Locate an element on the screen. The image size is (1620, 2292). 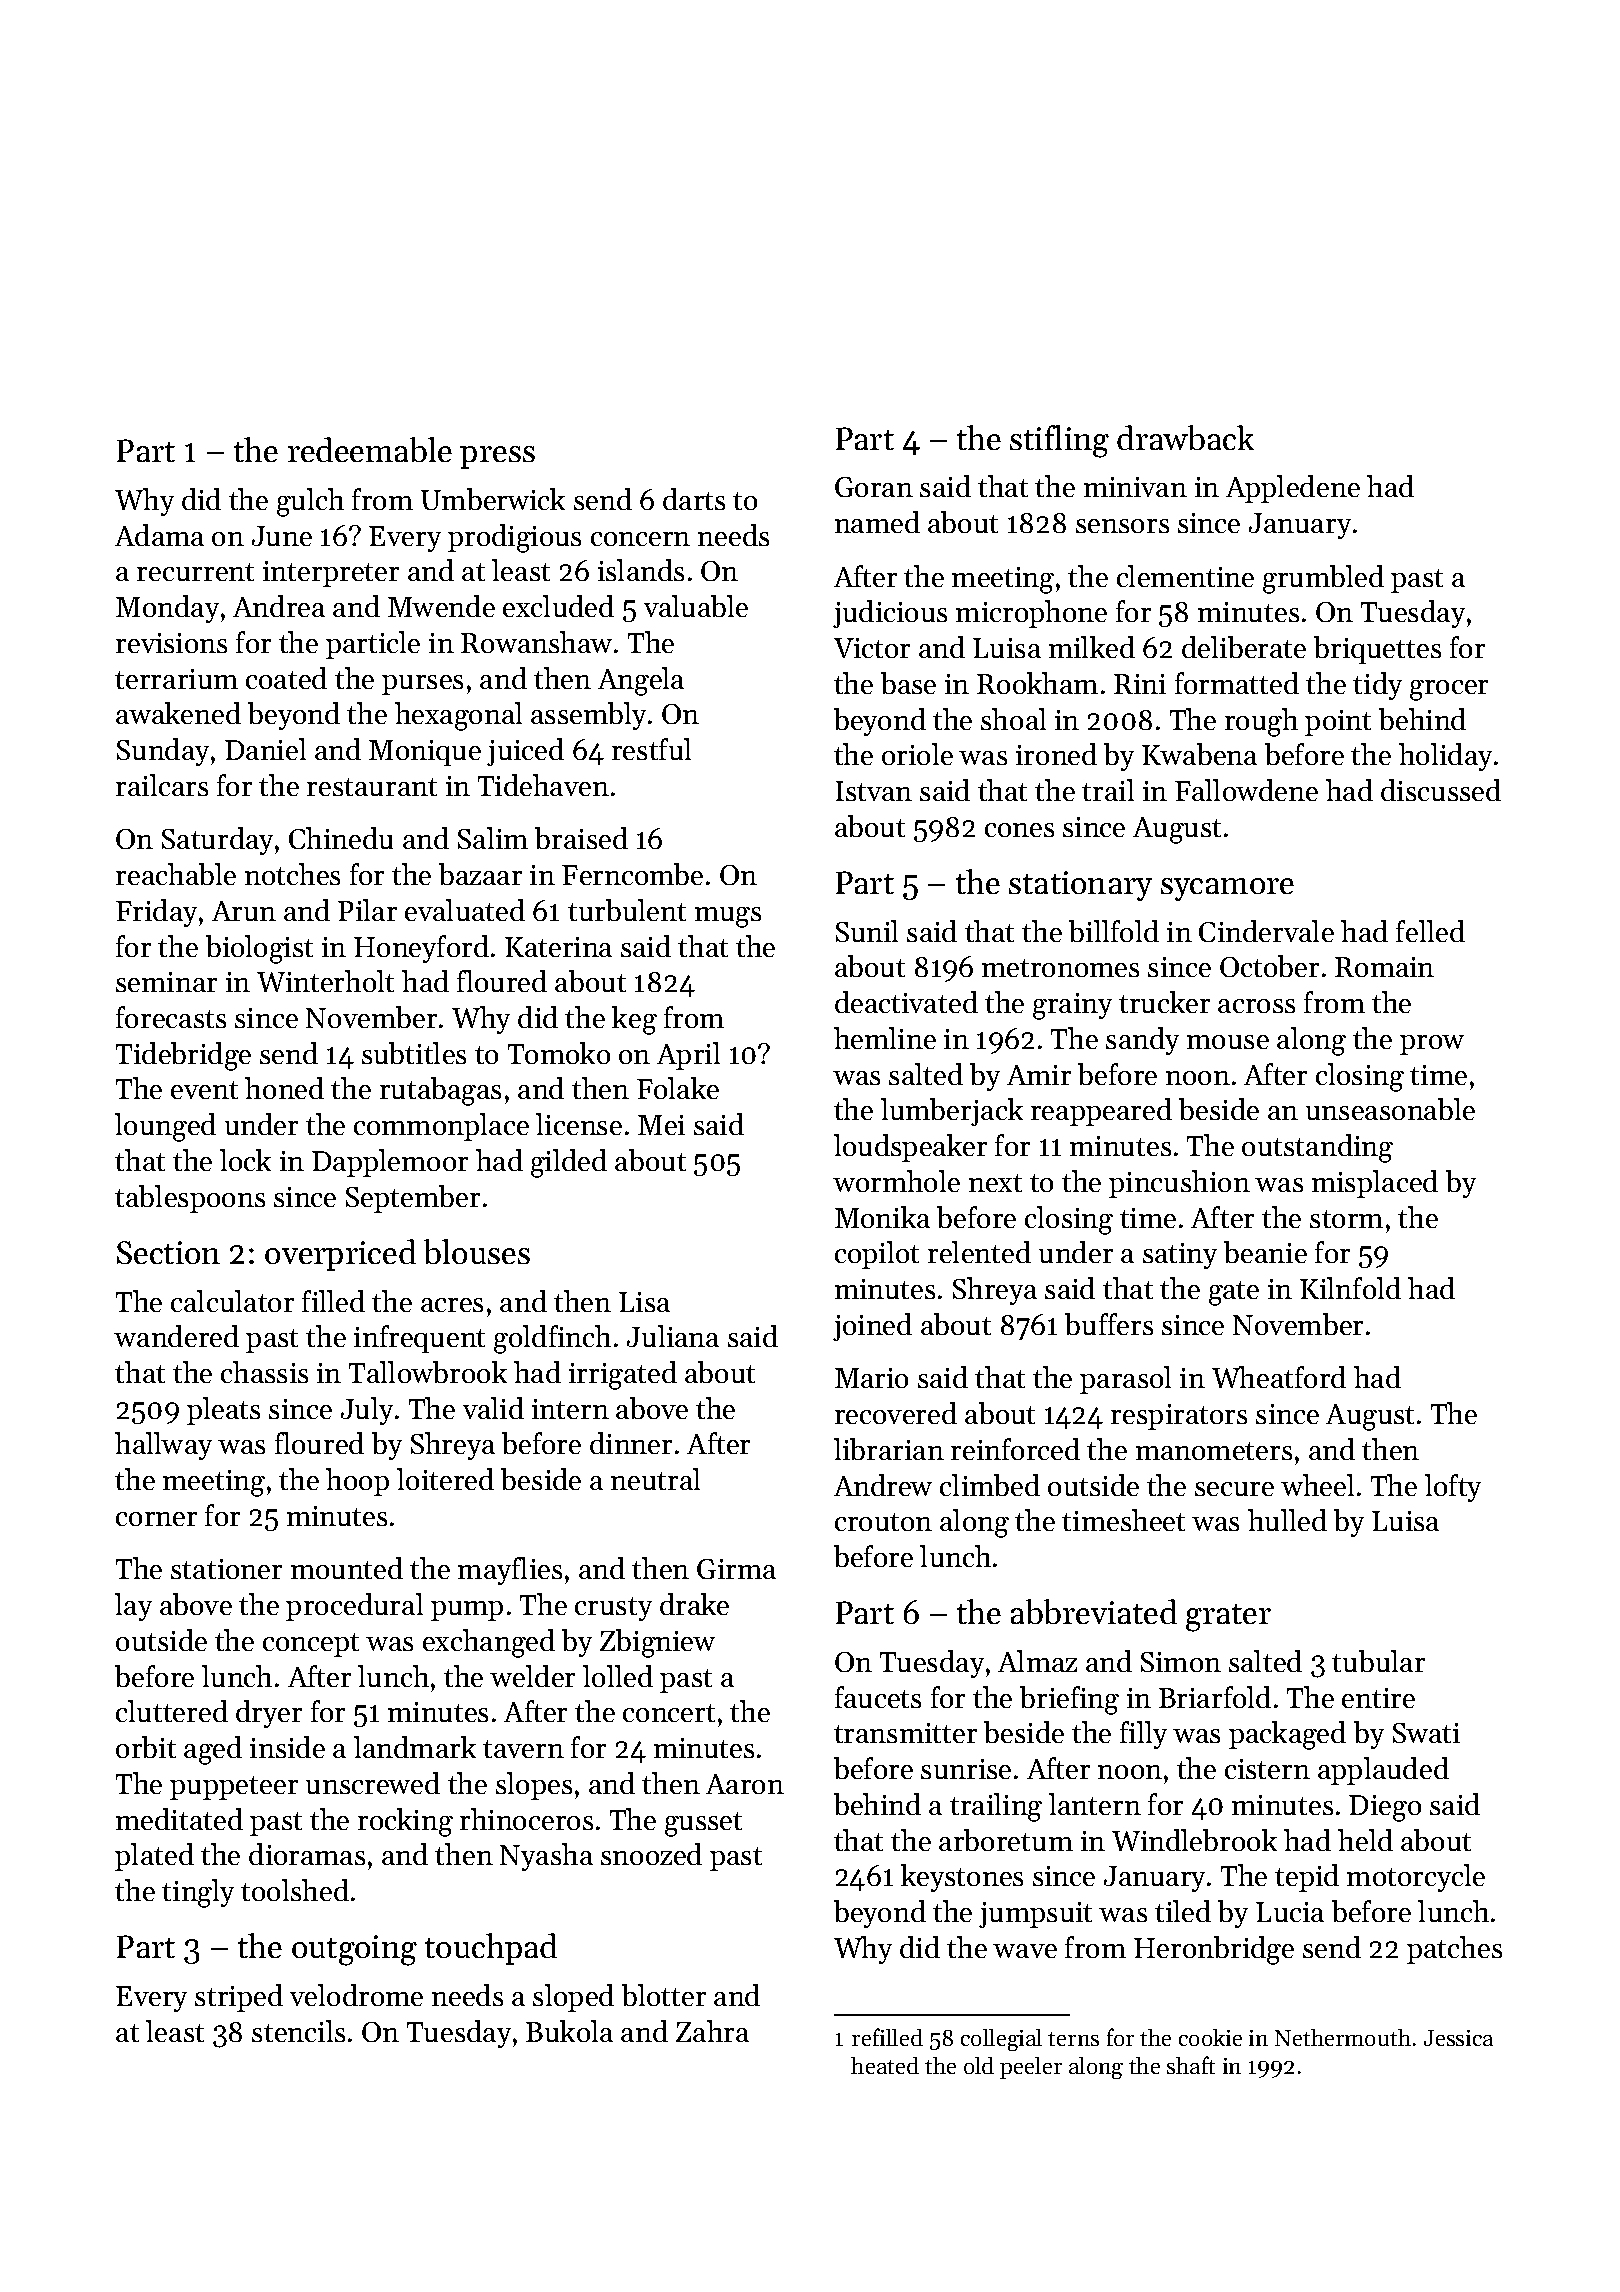
cookie is located at coordinates (1210, 2037).
